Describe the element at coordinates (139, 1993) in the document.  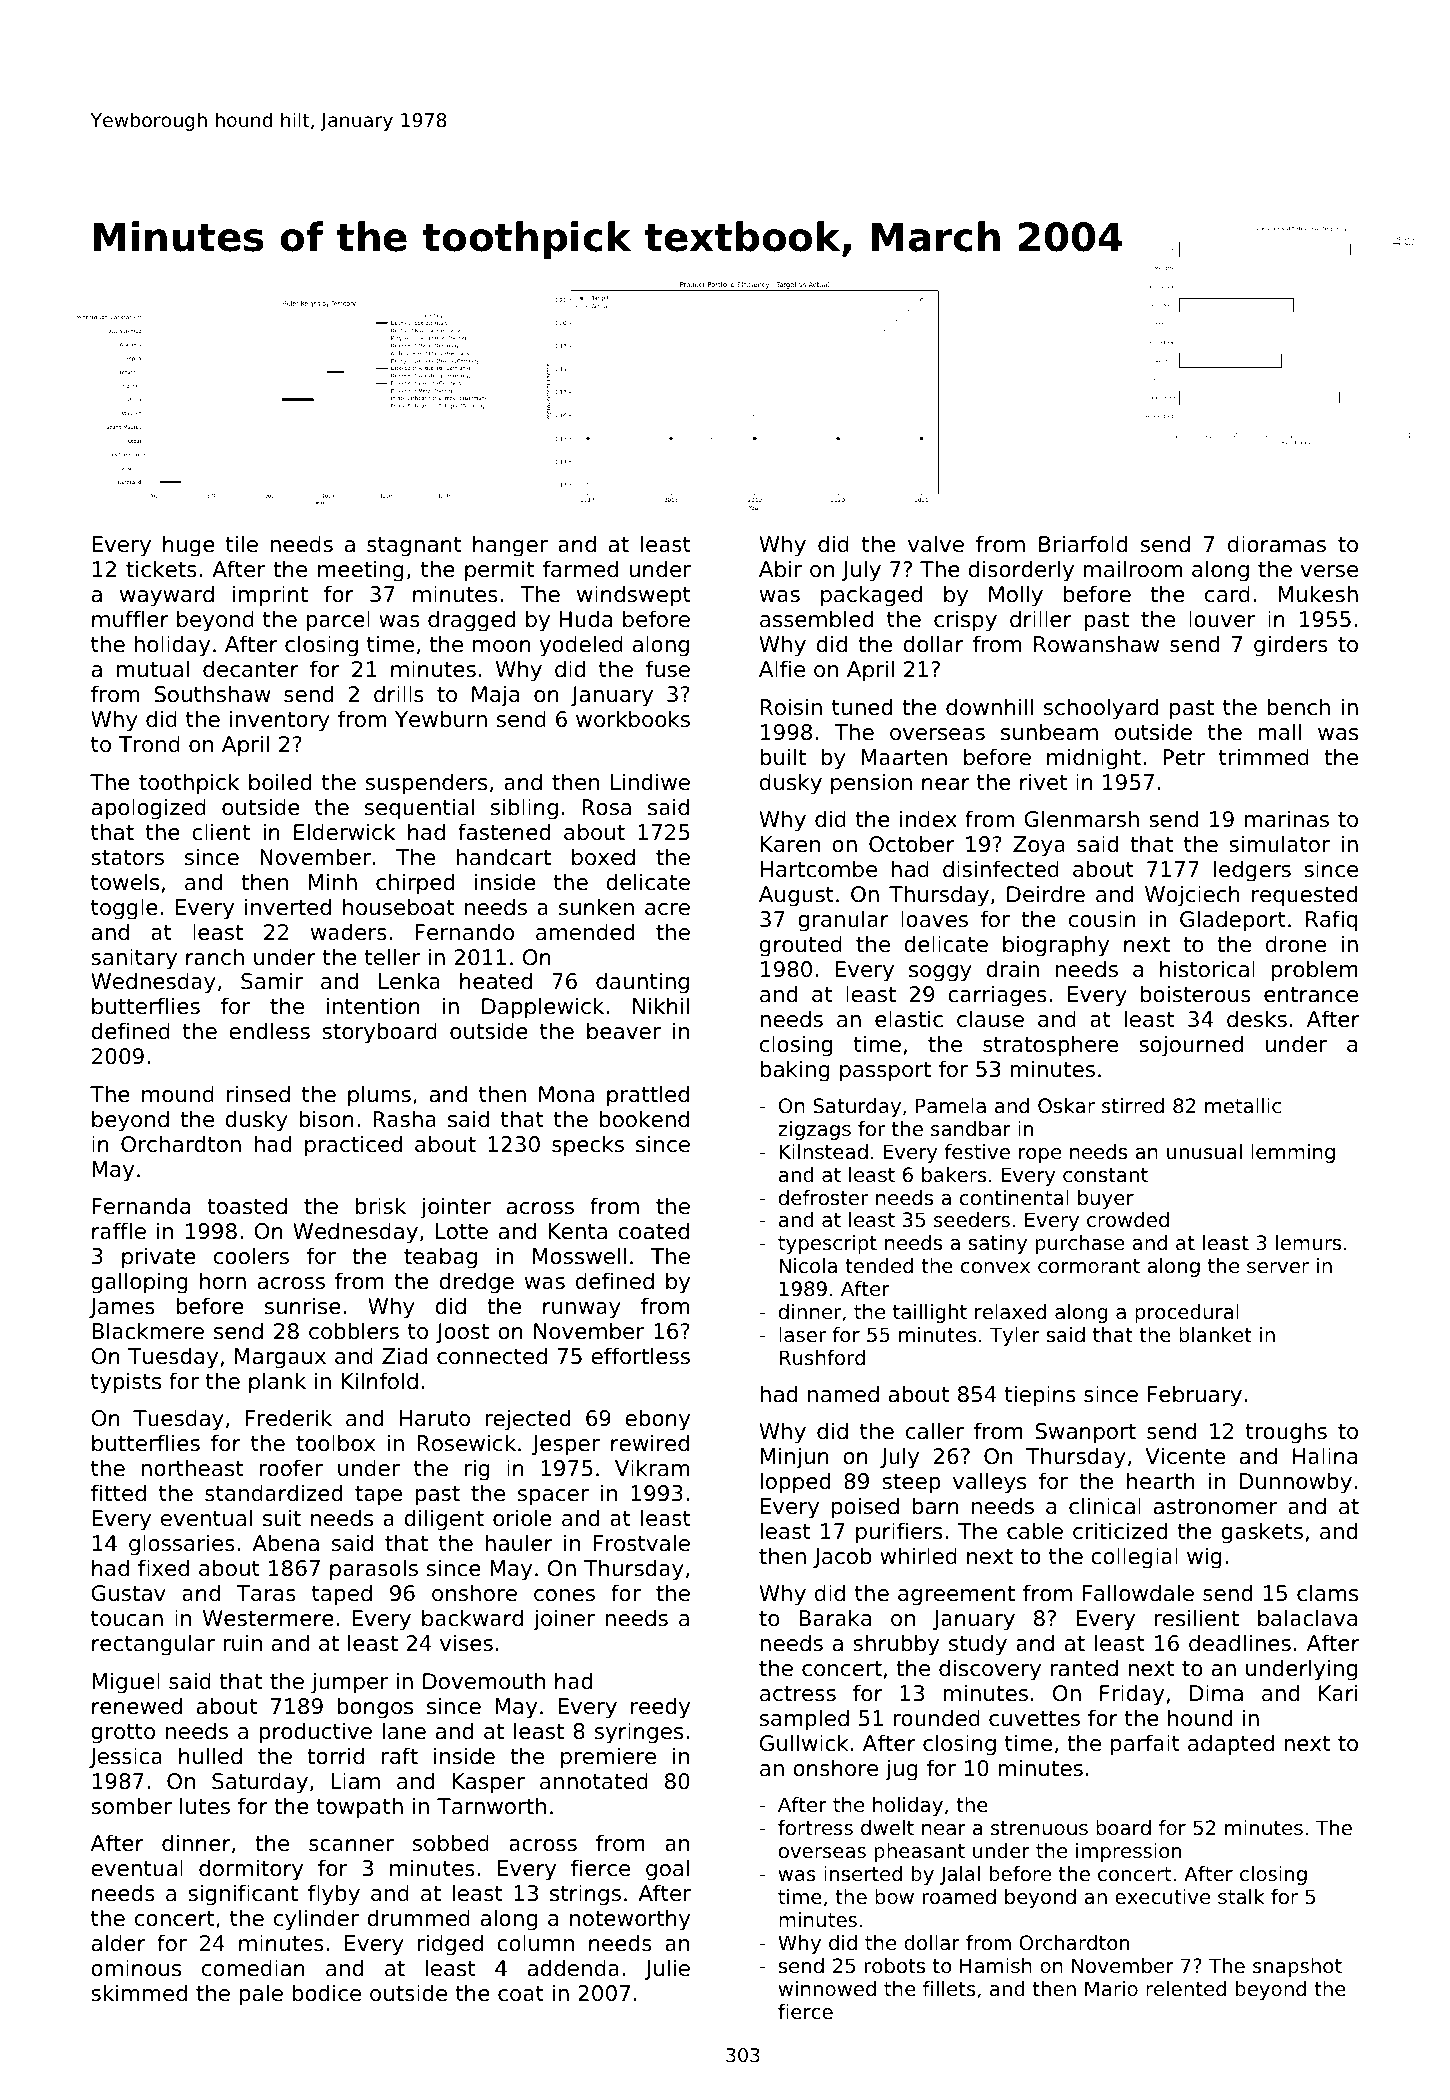
I see `skimmed` at that location.
